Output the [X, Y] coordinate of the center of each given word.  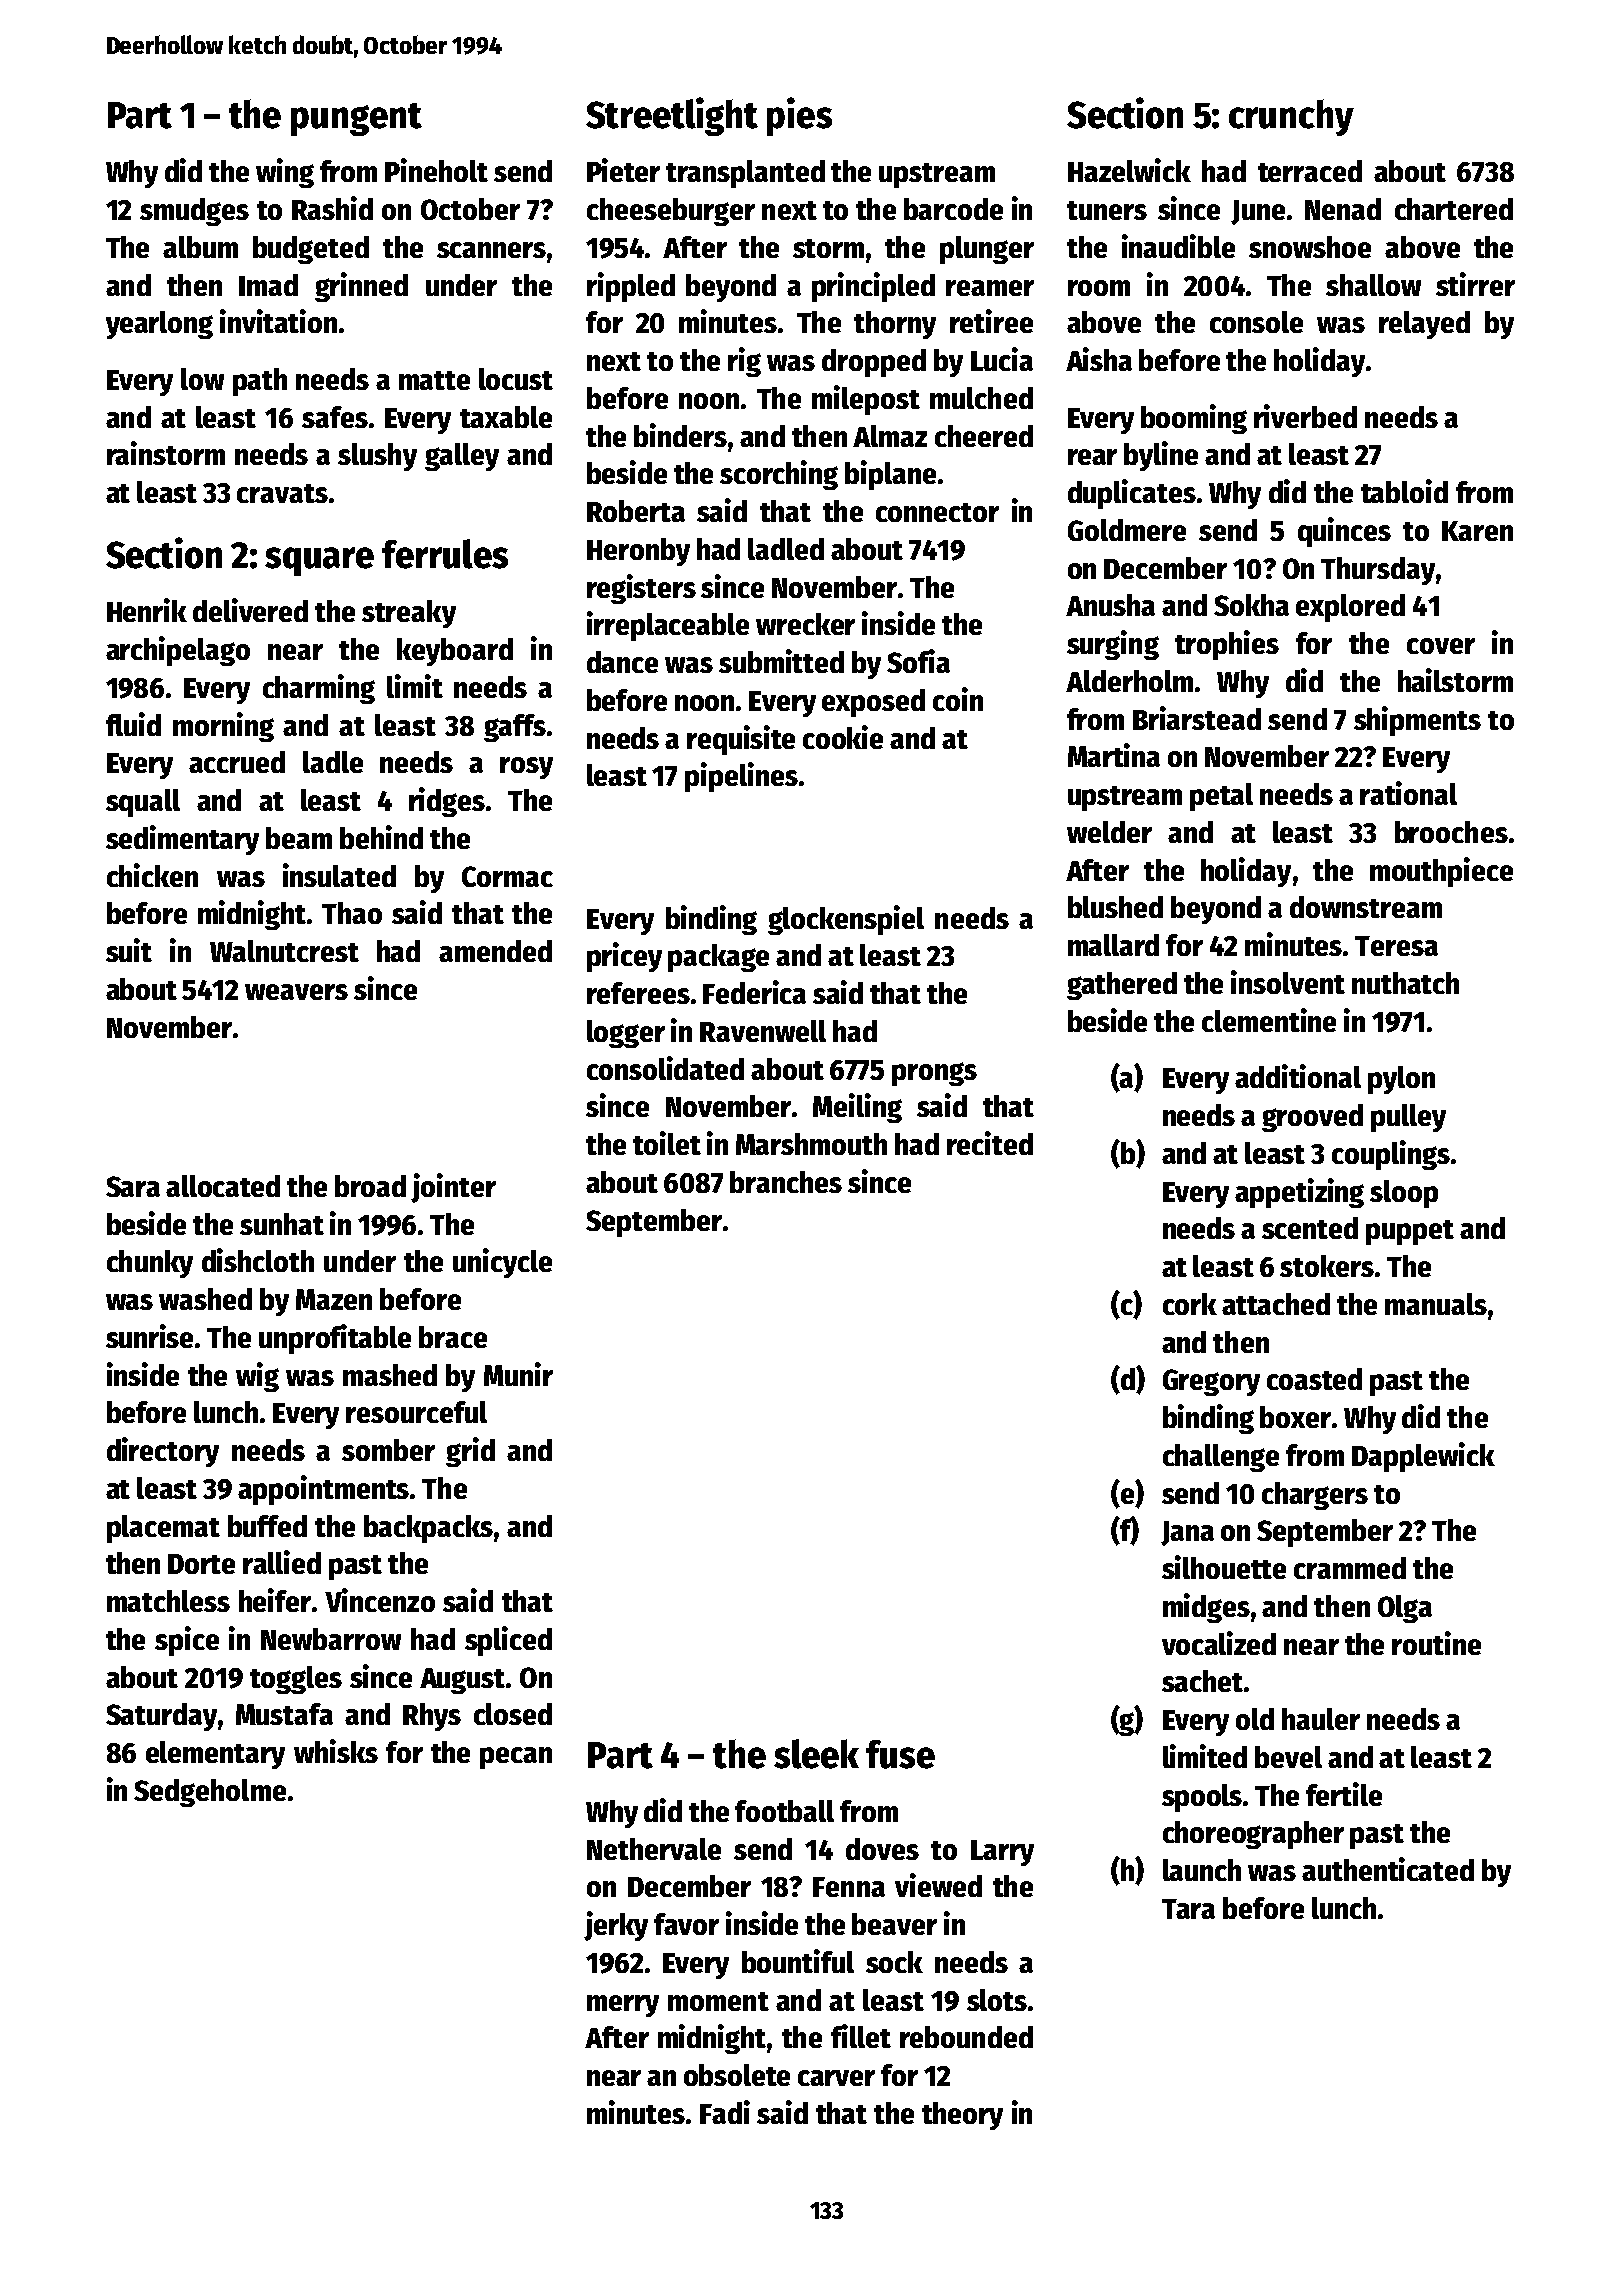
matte [434, 380]
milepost [866, 400]
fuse [900, 1754]
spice [187, 1641]
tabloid [1404, 491]
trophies [1227, 645]
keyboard [455, 652]
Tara [1188, 1909]
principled [873, 287]
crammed [1350, 1568]
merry [623, 2006]
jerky [616, 1926]
